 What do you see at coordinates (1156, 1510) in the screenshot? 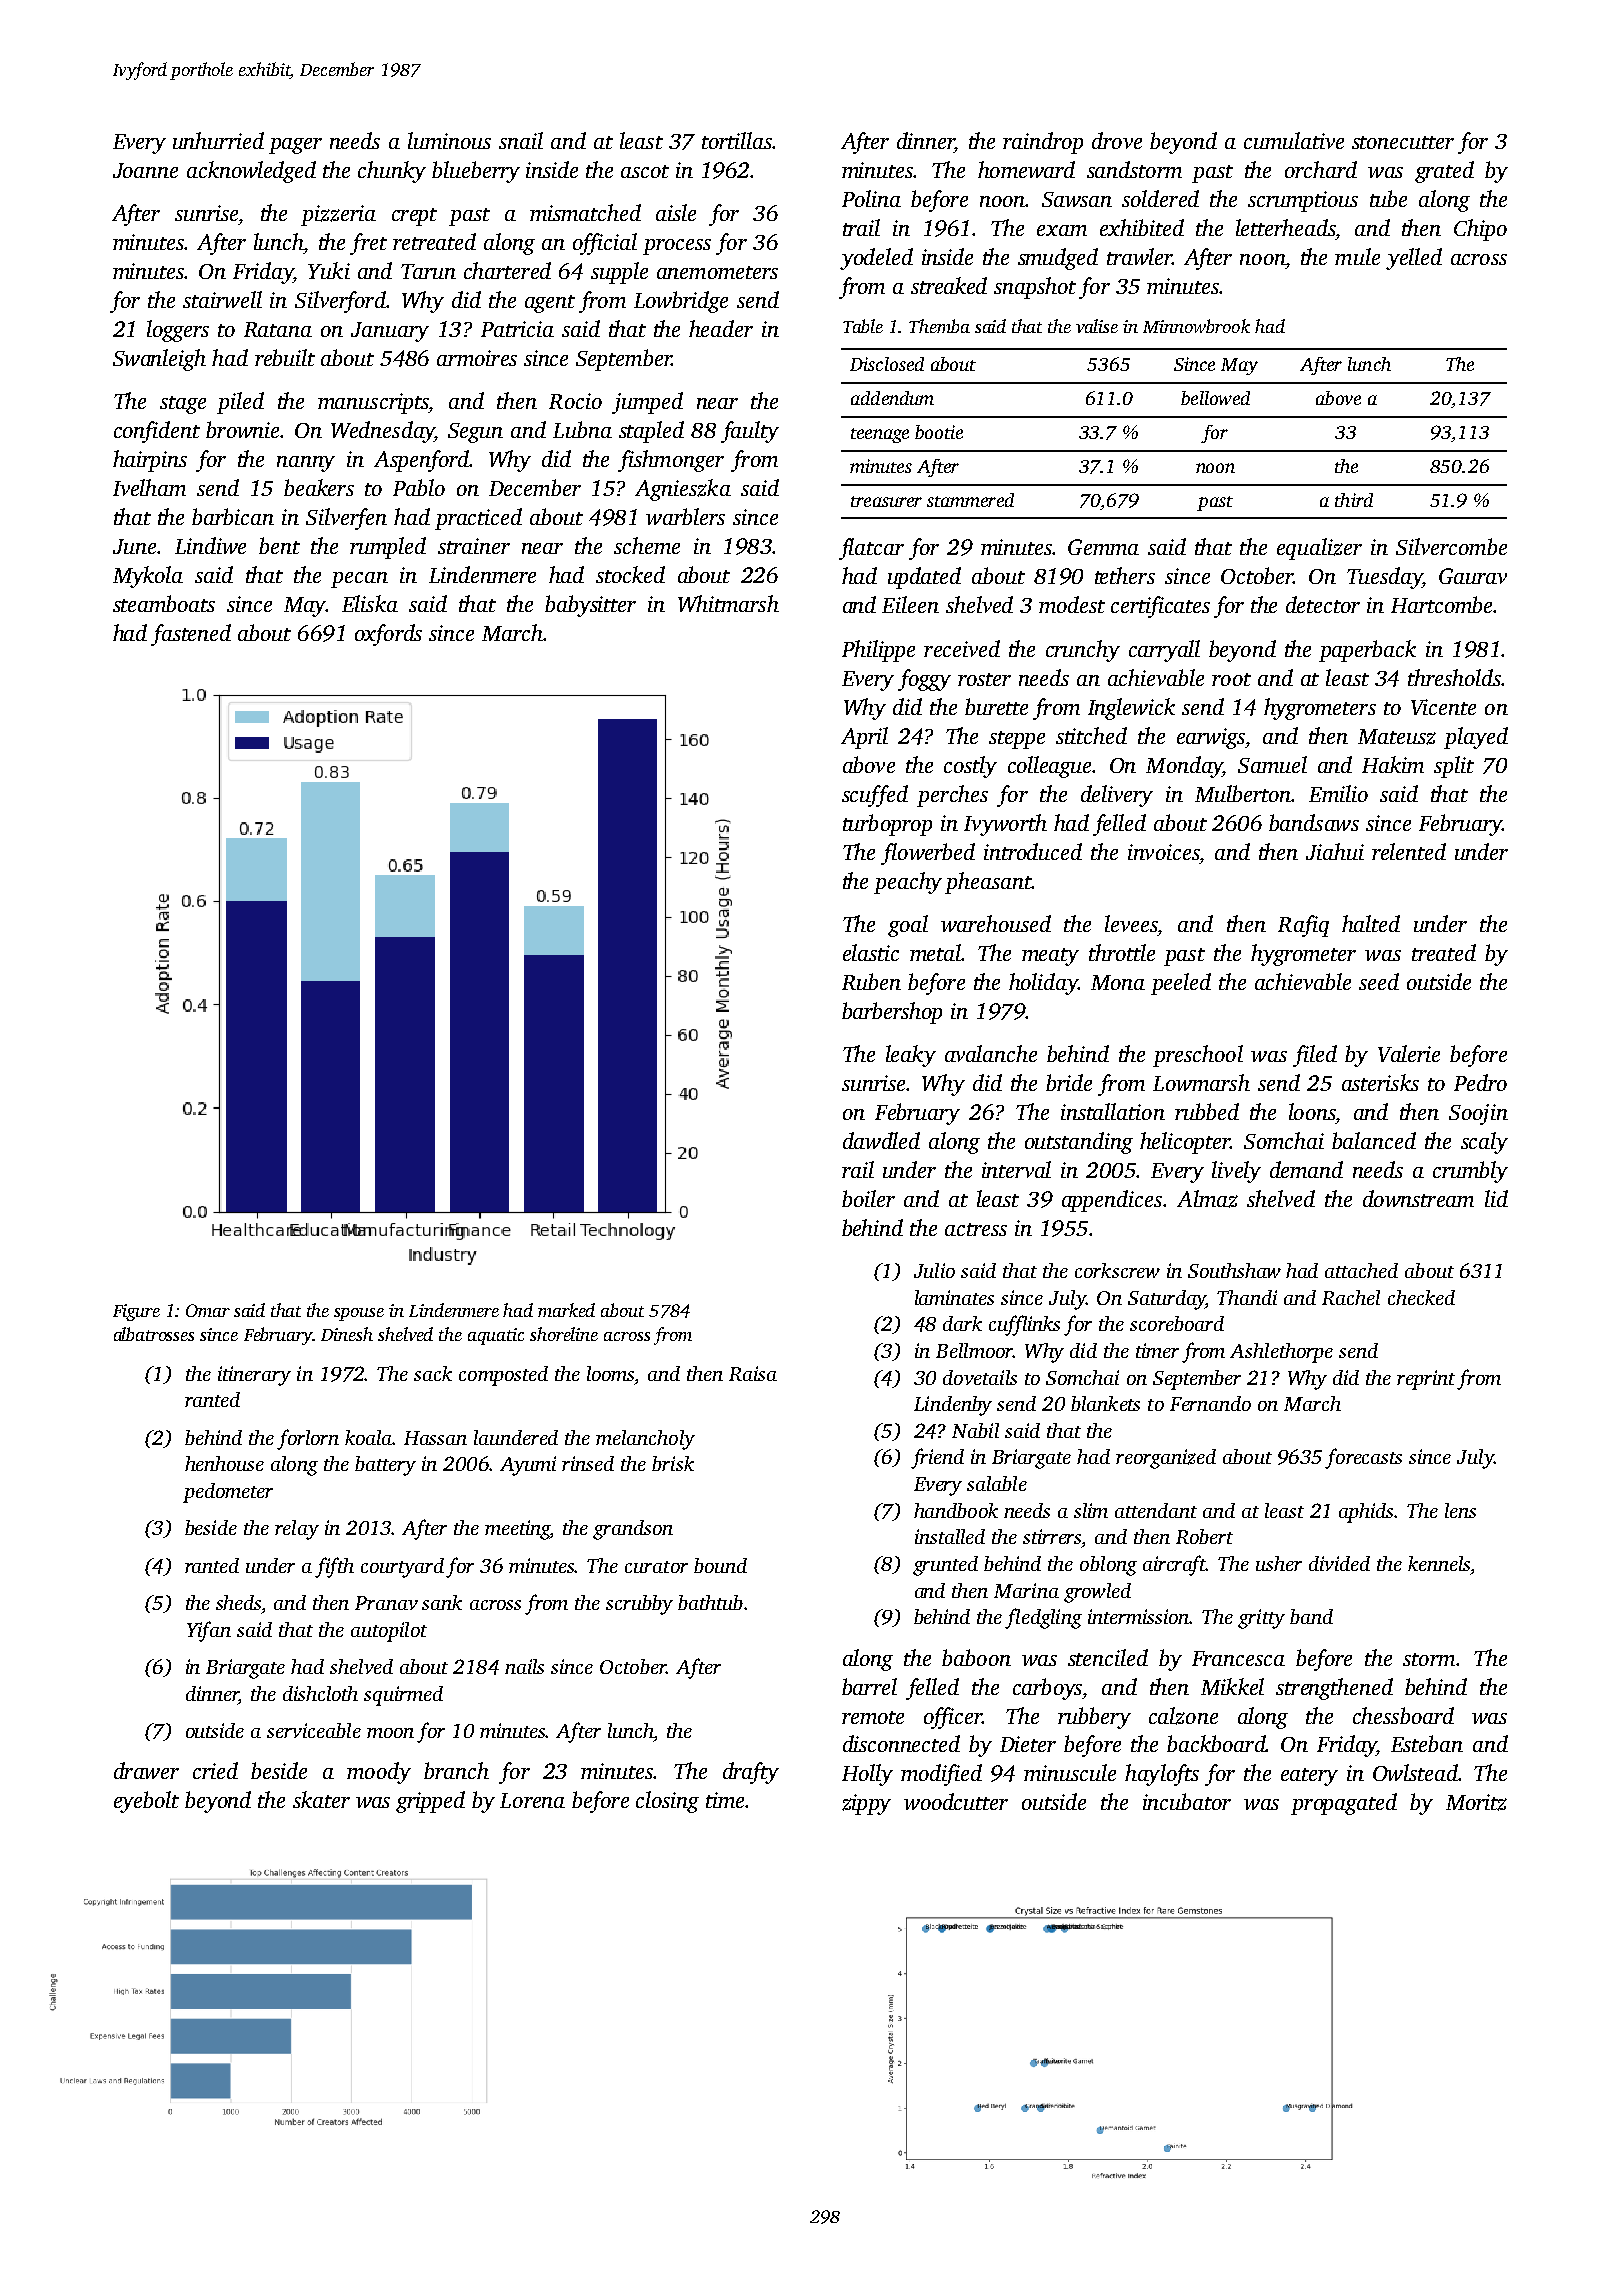
I see `attendant` at bounding box center [1156, 1510].
